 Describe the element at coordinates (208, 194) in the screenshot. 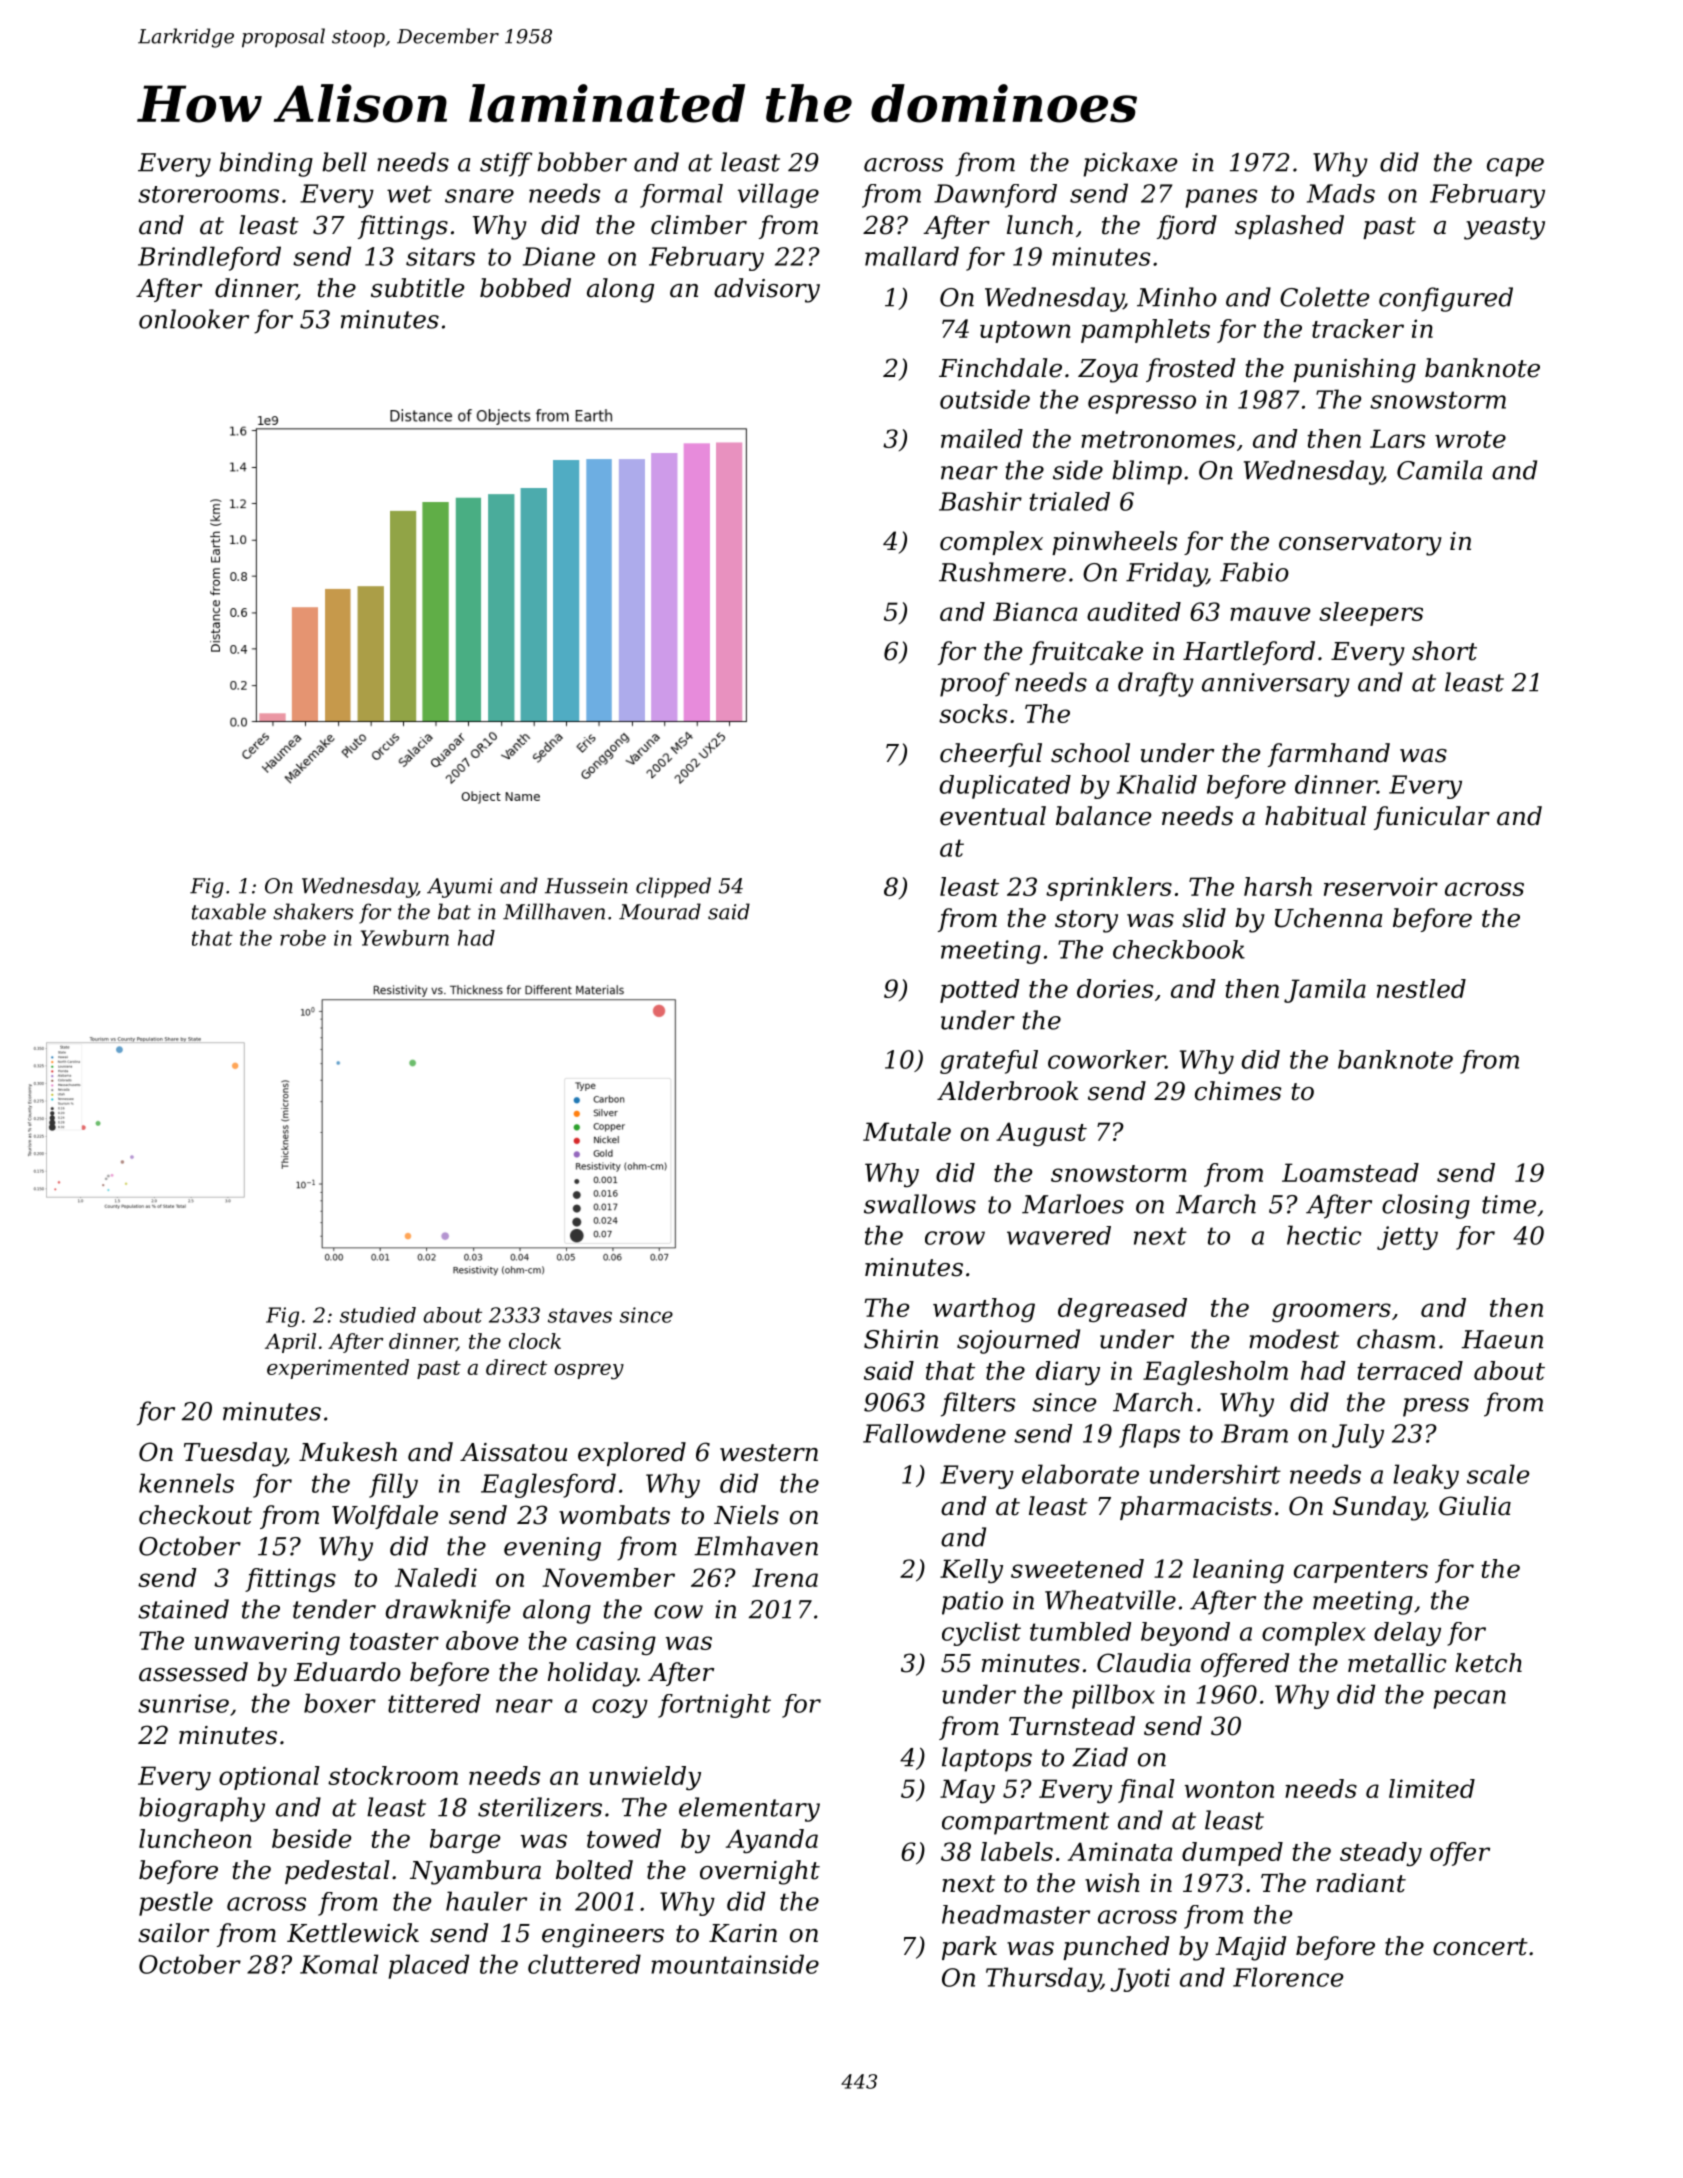

I see `storerooms` at that location.
